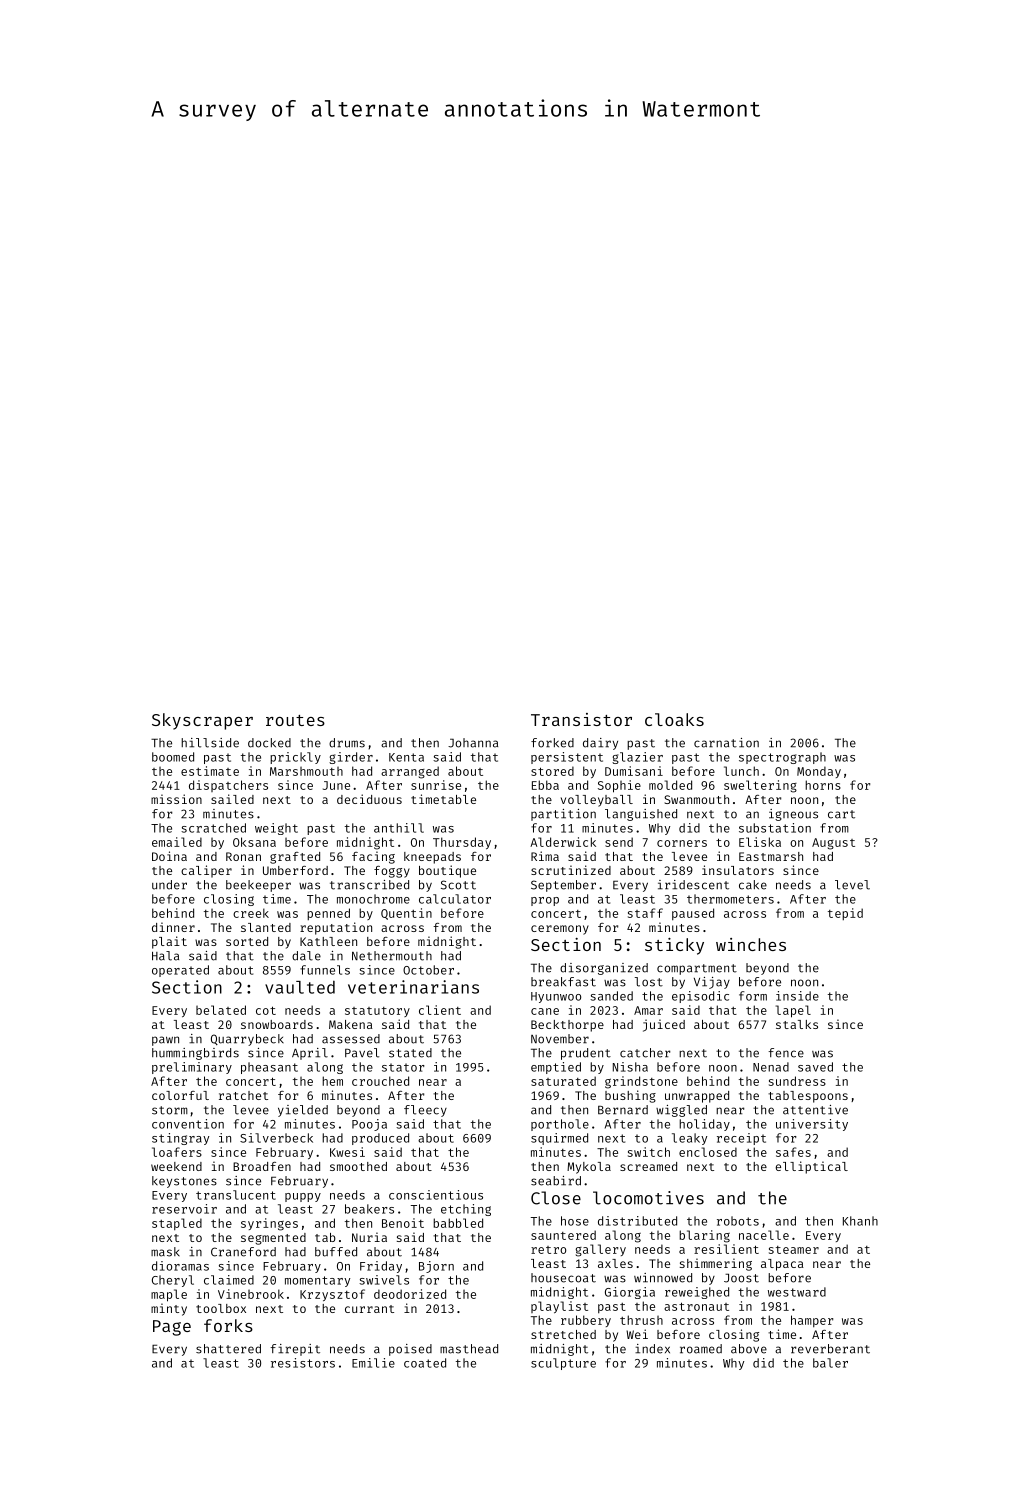 This screenshot has width=1032, height=1494. I want to click on cloaks, so click(674, 719).
